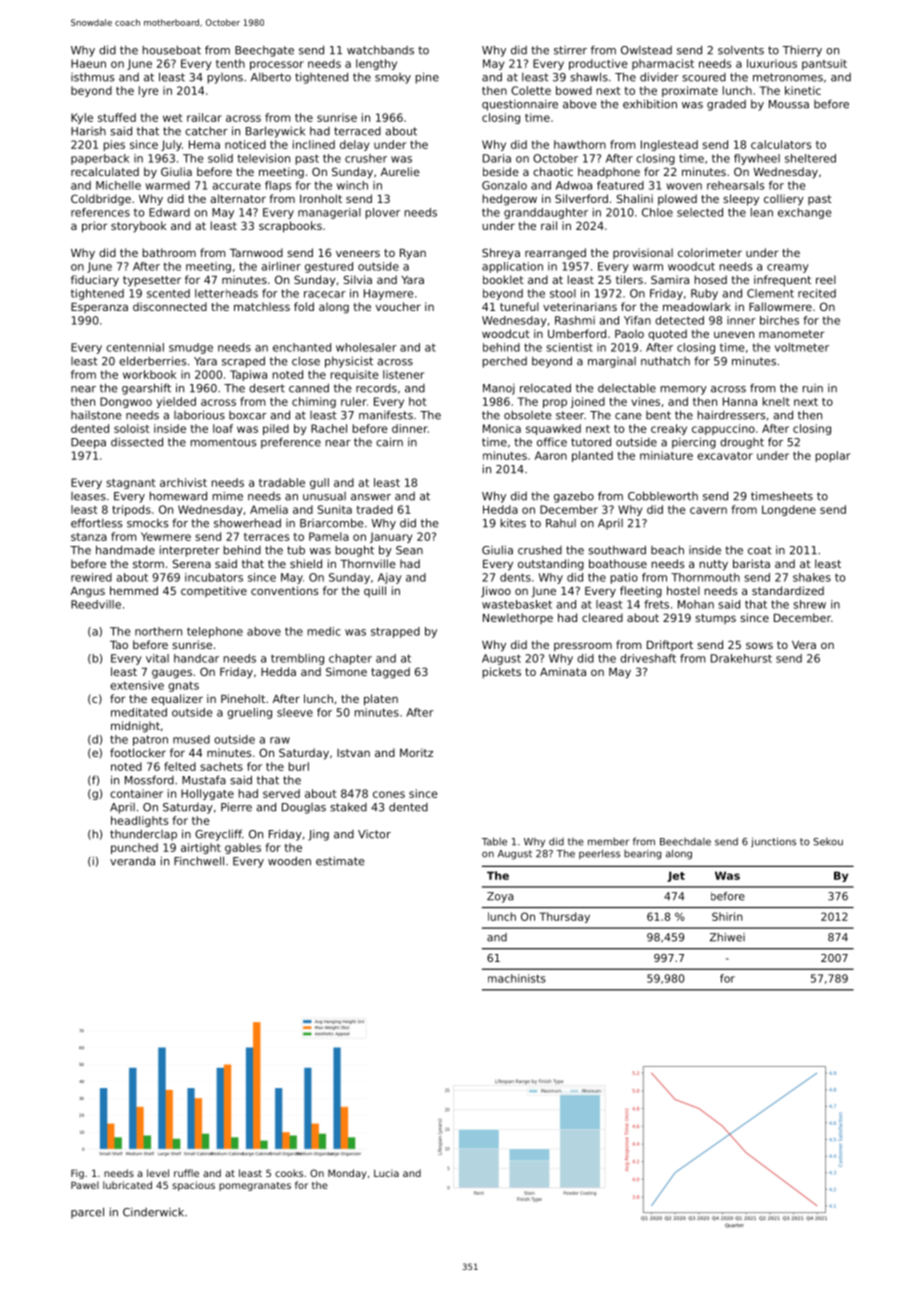 This document has height=1308, width=924. I want to click on level, so click(158, 1173).
